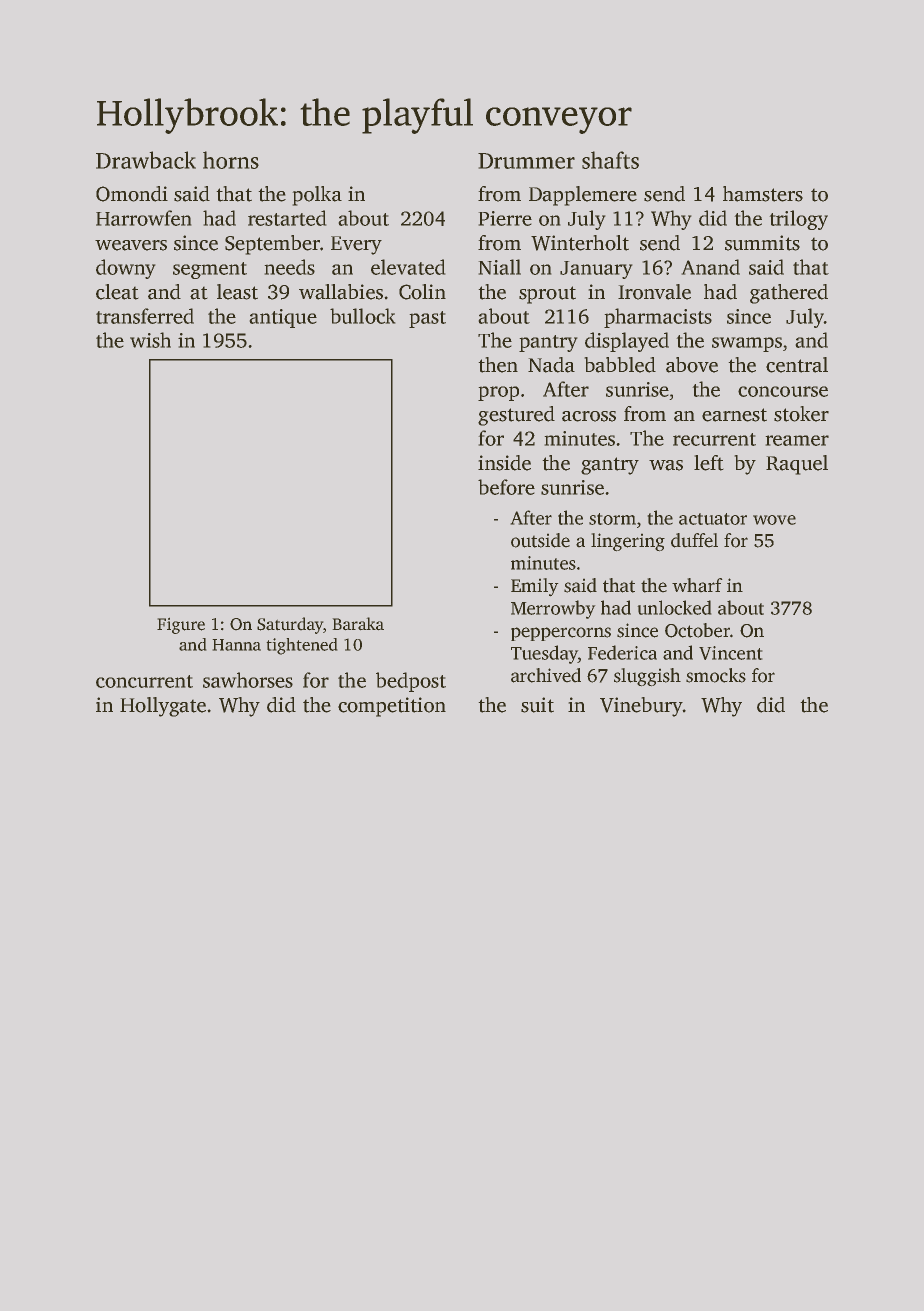 This page has width=924, height=1311. Describe the element at coordinates (181, 625) in the page. I see `Figure` at that location.
